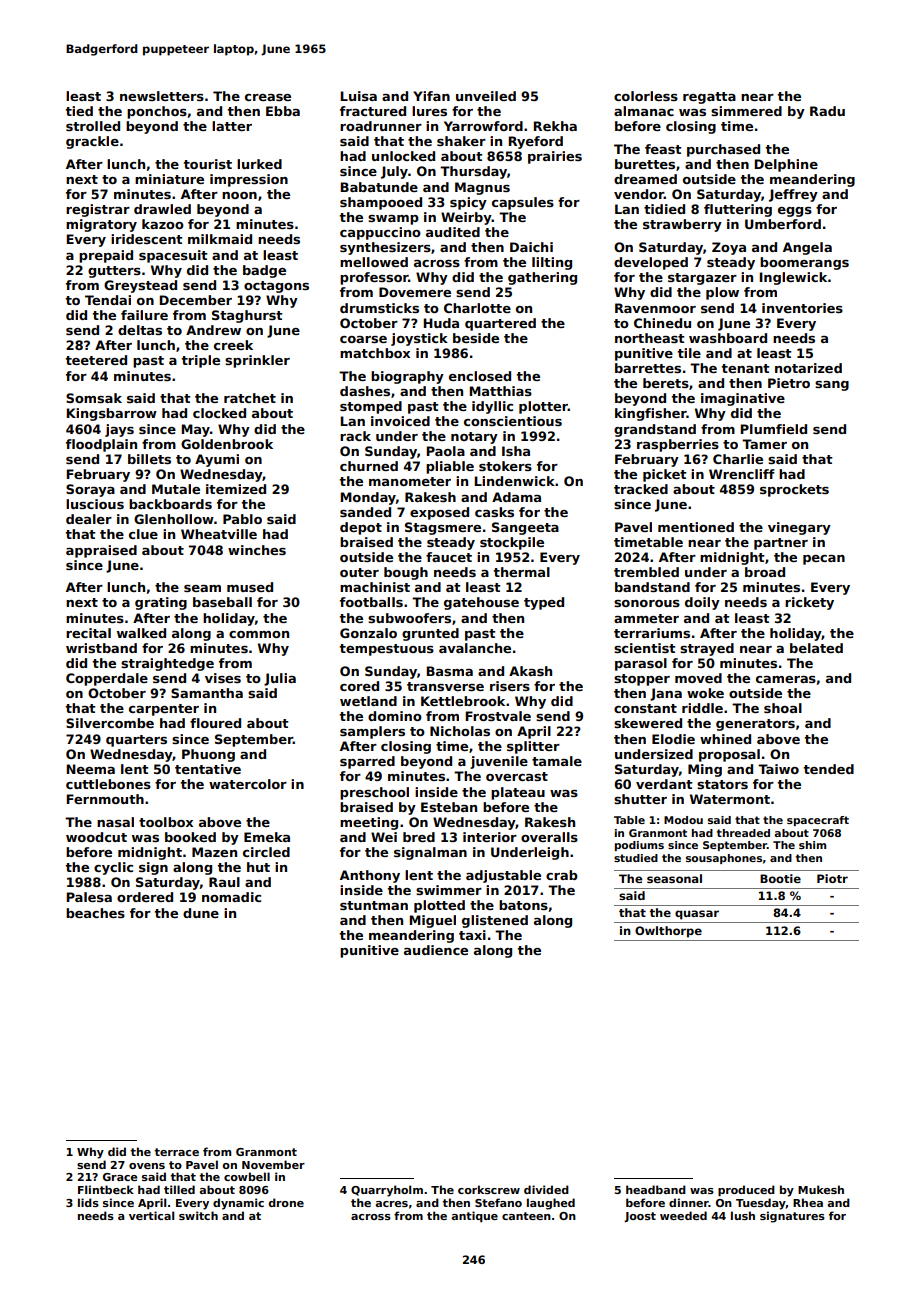 This image has width=924, height=1308. Describe the element at coordinates (743, 399) in the image. I see `imaginative` at that location.
